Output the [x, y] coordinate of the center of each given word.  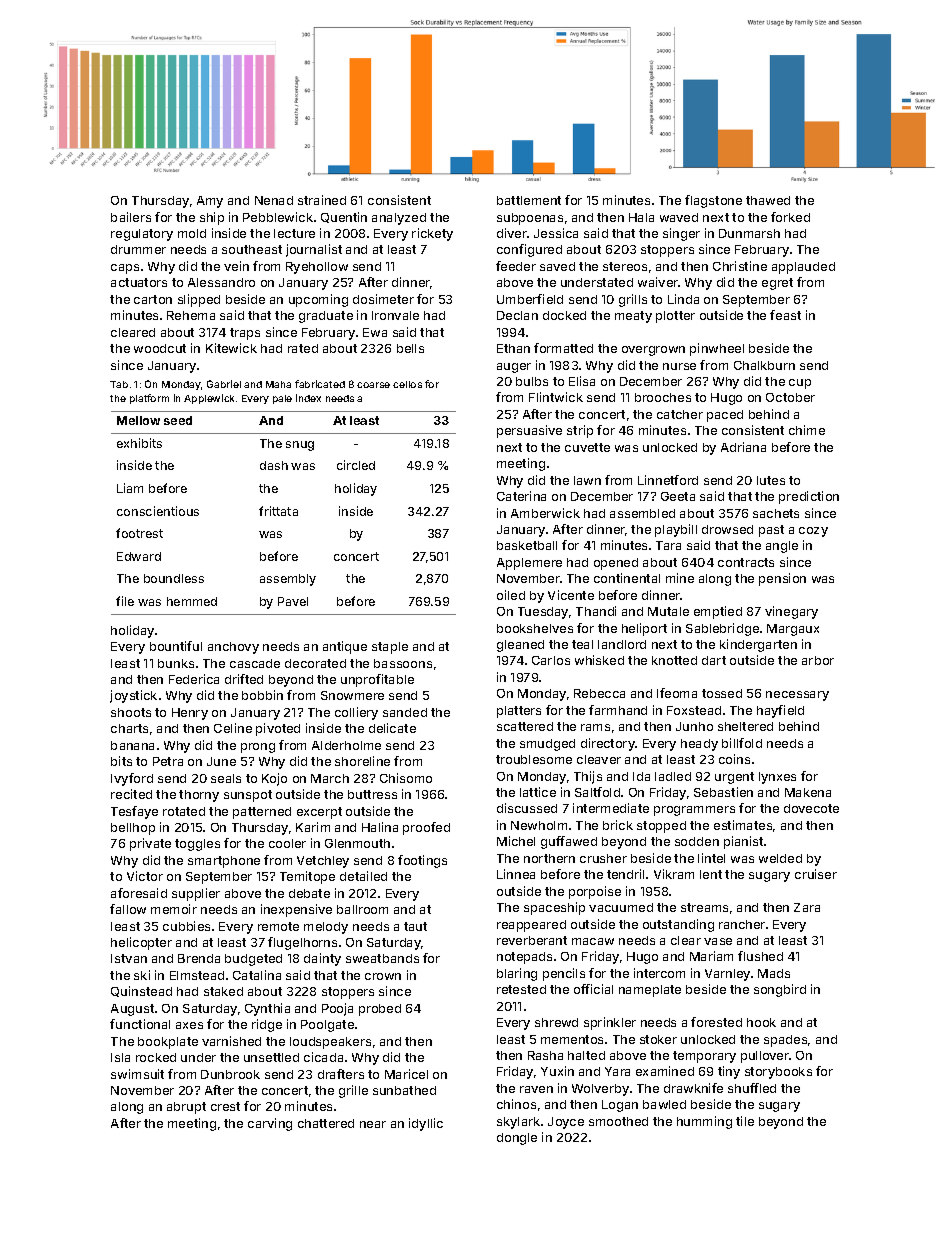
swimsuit [137, 1074]
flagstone [713, 201]
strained [322, 200]
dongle [517, 1139]
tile [745, 1121]
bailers [131, 217]
